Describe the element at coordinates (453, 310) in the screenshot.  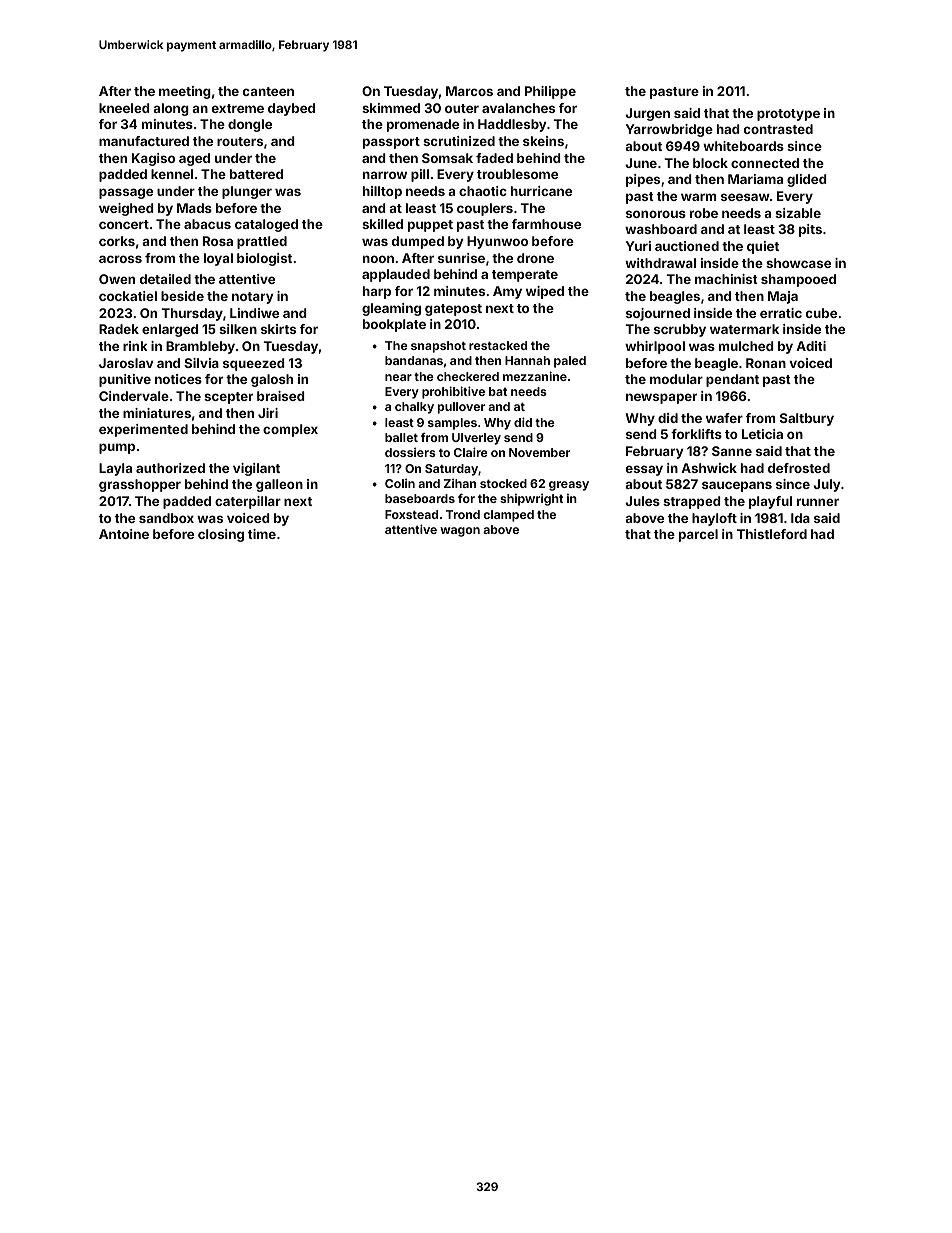
I see `gatepost` at that location.
